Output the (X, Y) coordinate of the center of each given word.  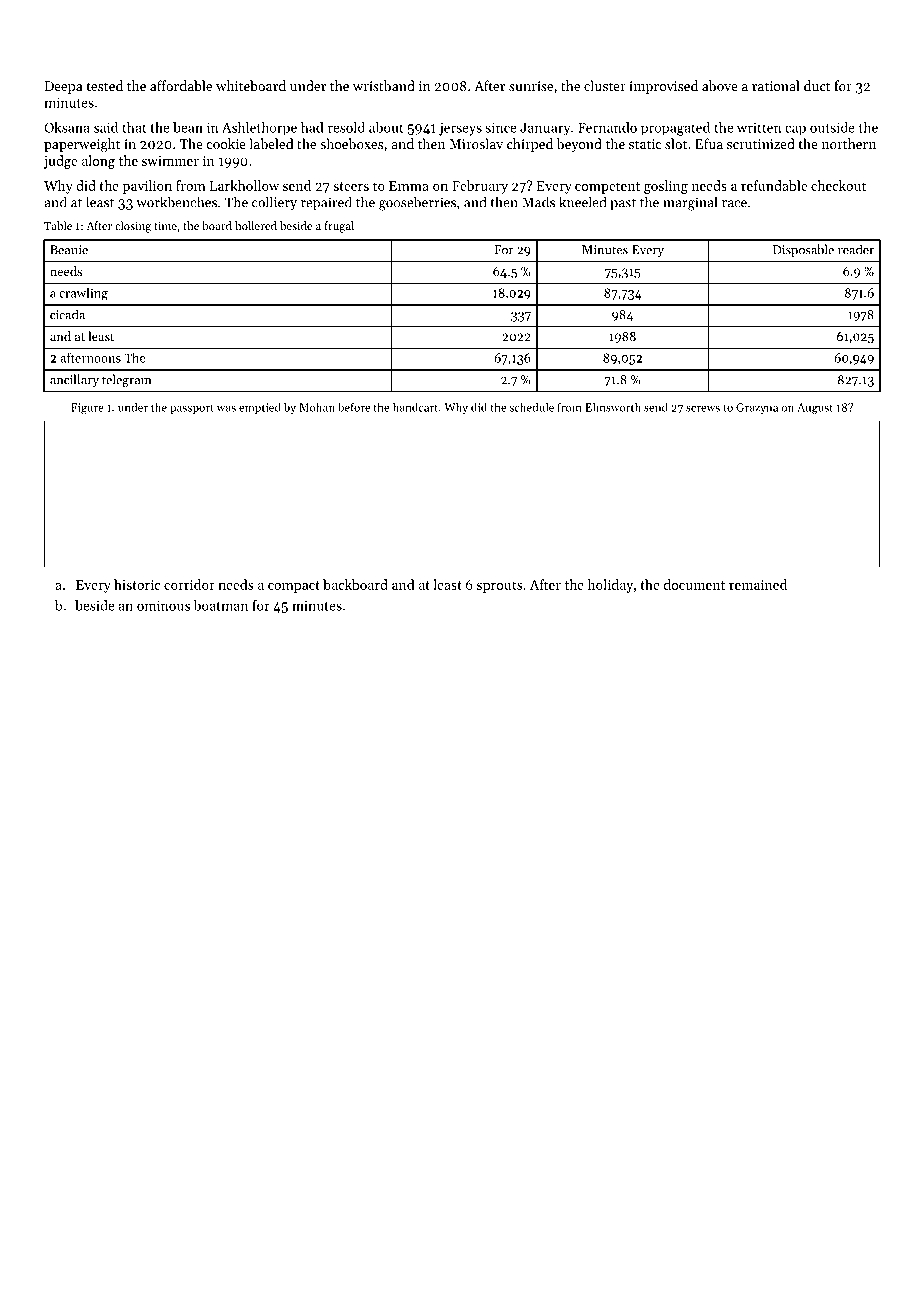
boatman (221, 605)
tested (104, 85)
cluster (605, 85)
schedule (532, 407)
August (815, 408)
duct (817, 85)
